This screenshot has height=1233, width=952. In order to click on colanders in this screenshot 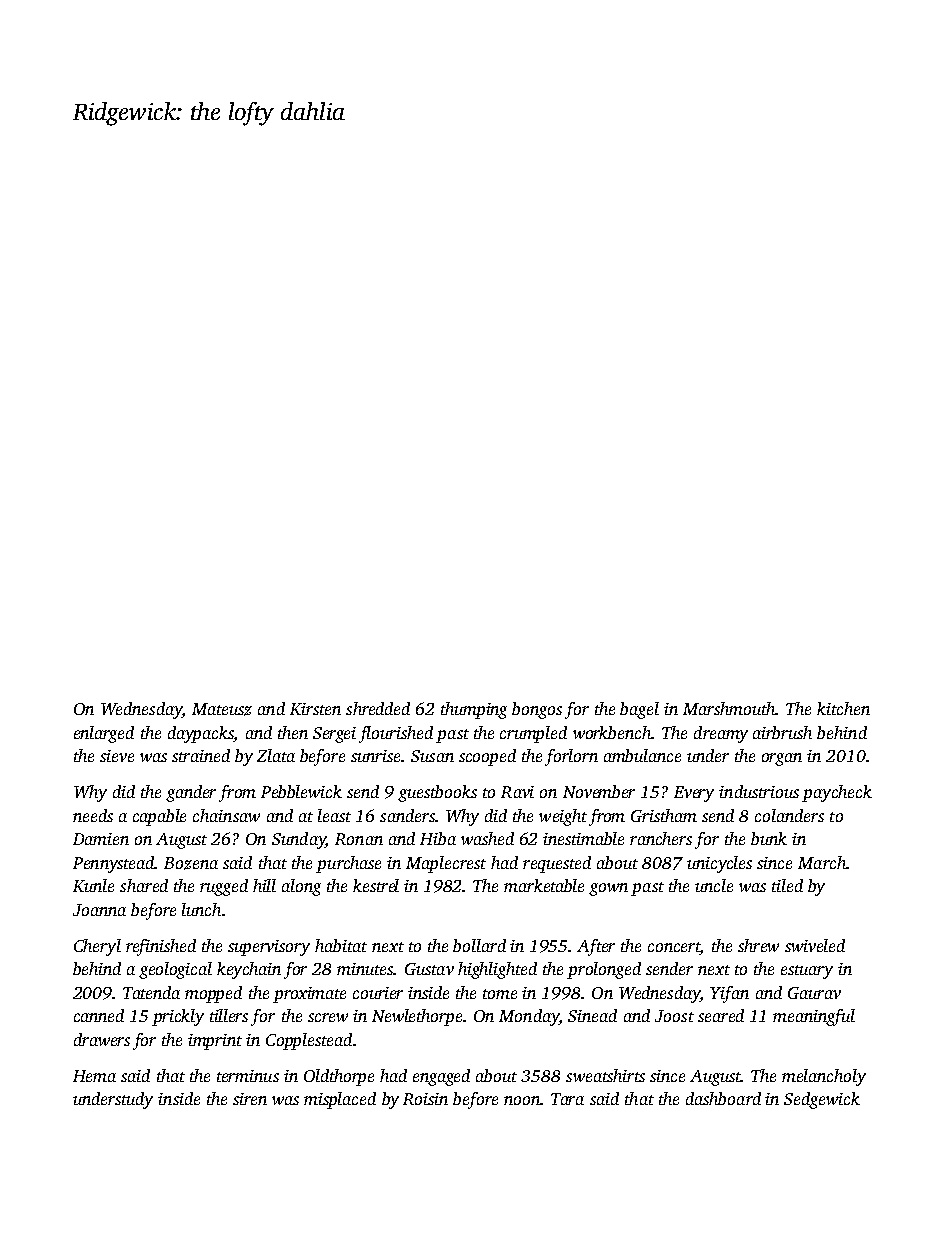, I will do `click(789, 815)`.
